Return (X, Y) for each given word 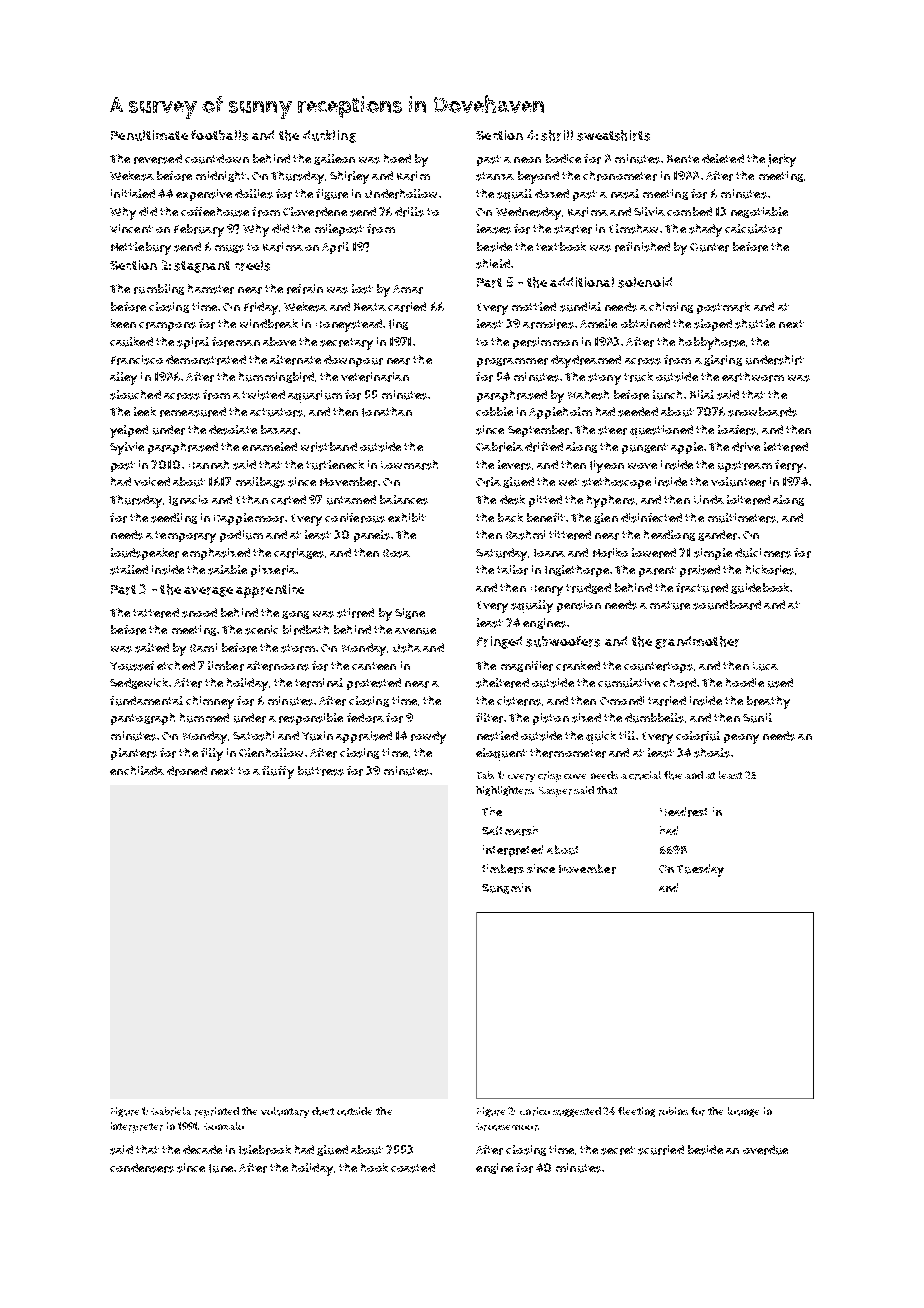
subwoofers (563, 641)
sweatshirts (613, 135)
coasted (413, 1168)
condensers (142, 1168)
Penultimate (149, 135)
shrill (557, 135)
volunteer (738, 482)
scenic (261, 630)
